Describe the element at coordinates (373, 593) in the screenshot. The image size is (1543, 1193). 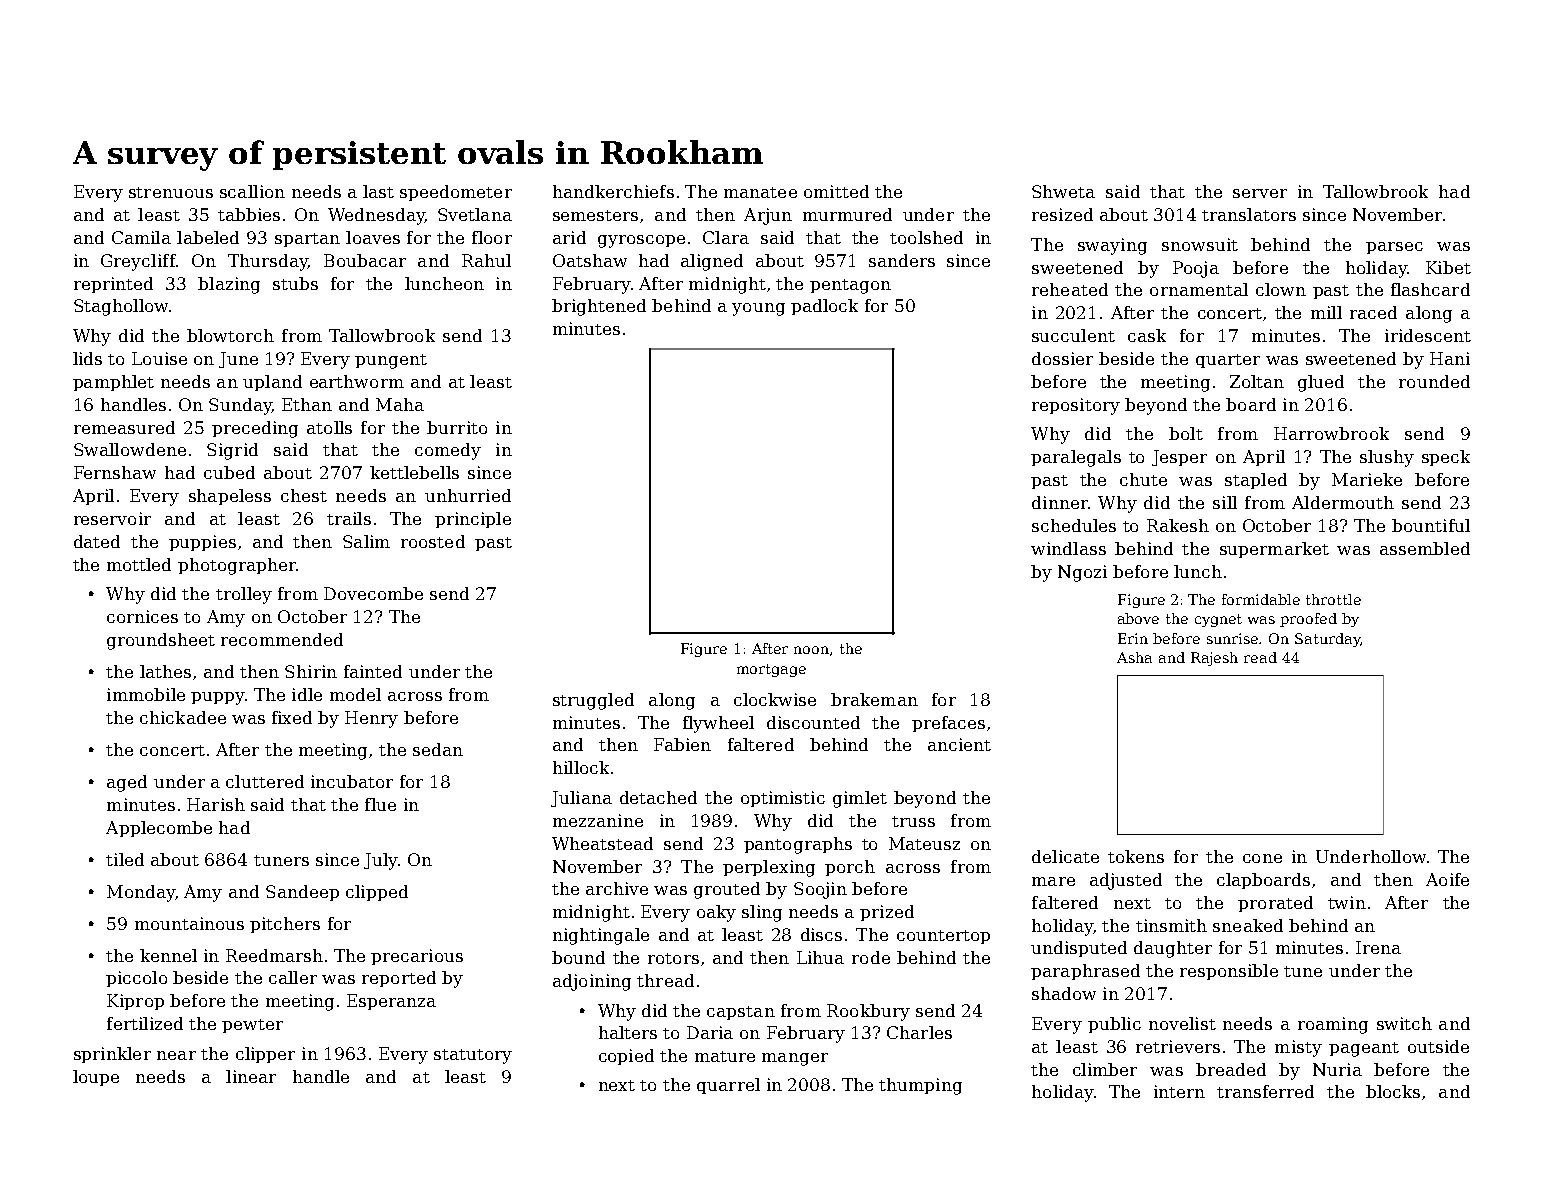
I see `Dovecombe` at that location.
